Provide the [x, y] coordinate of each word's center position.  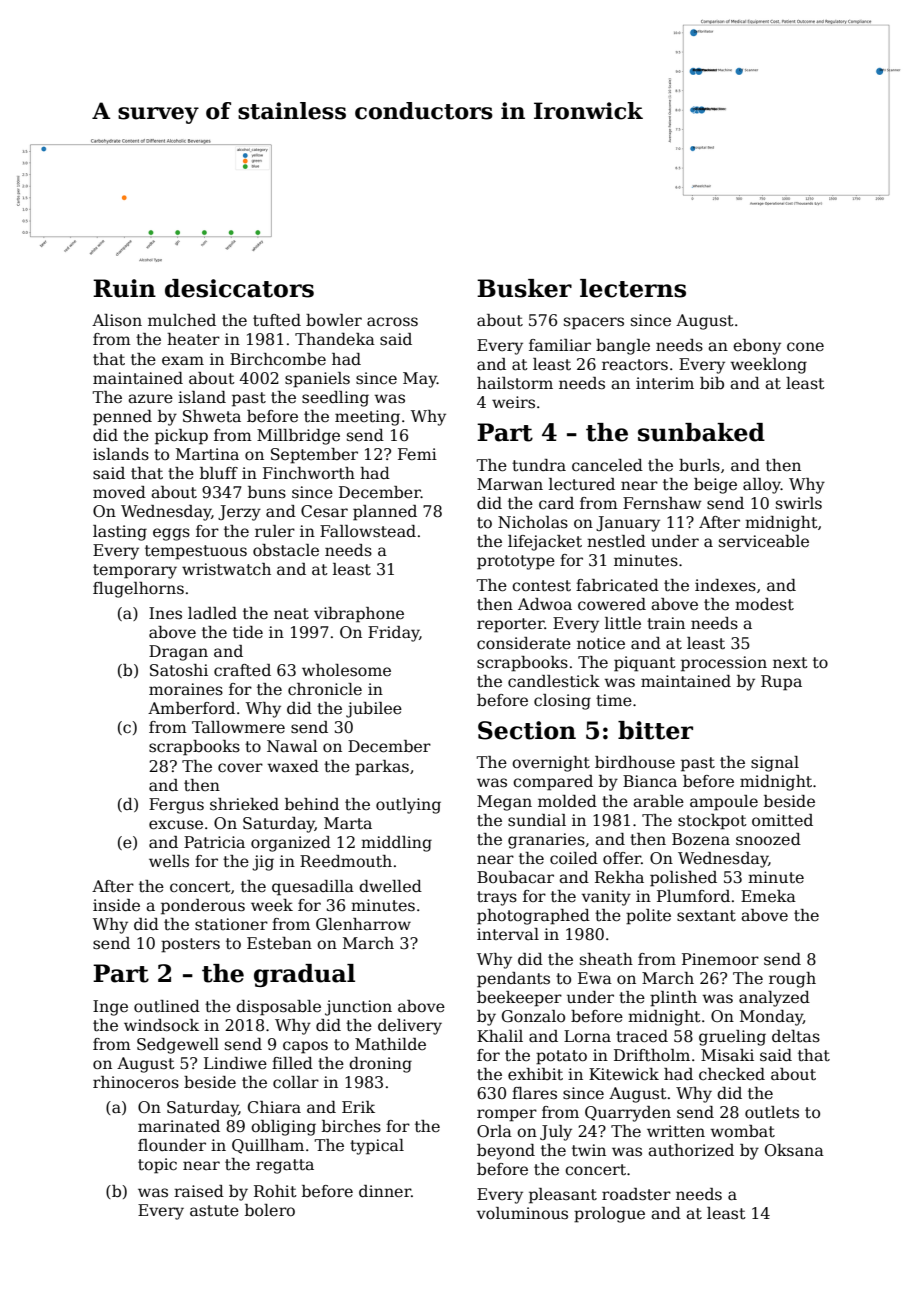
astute [214, 1211]
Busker [524, 288]
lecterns [633, 288]
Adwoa [545, 604]
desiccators [239, 288]
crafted [242, 670]
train [666, 623]
